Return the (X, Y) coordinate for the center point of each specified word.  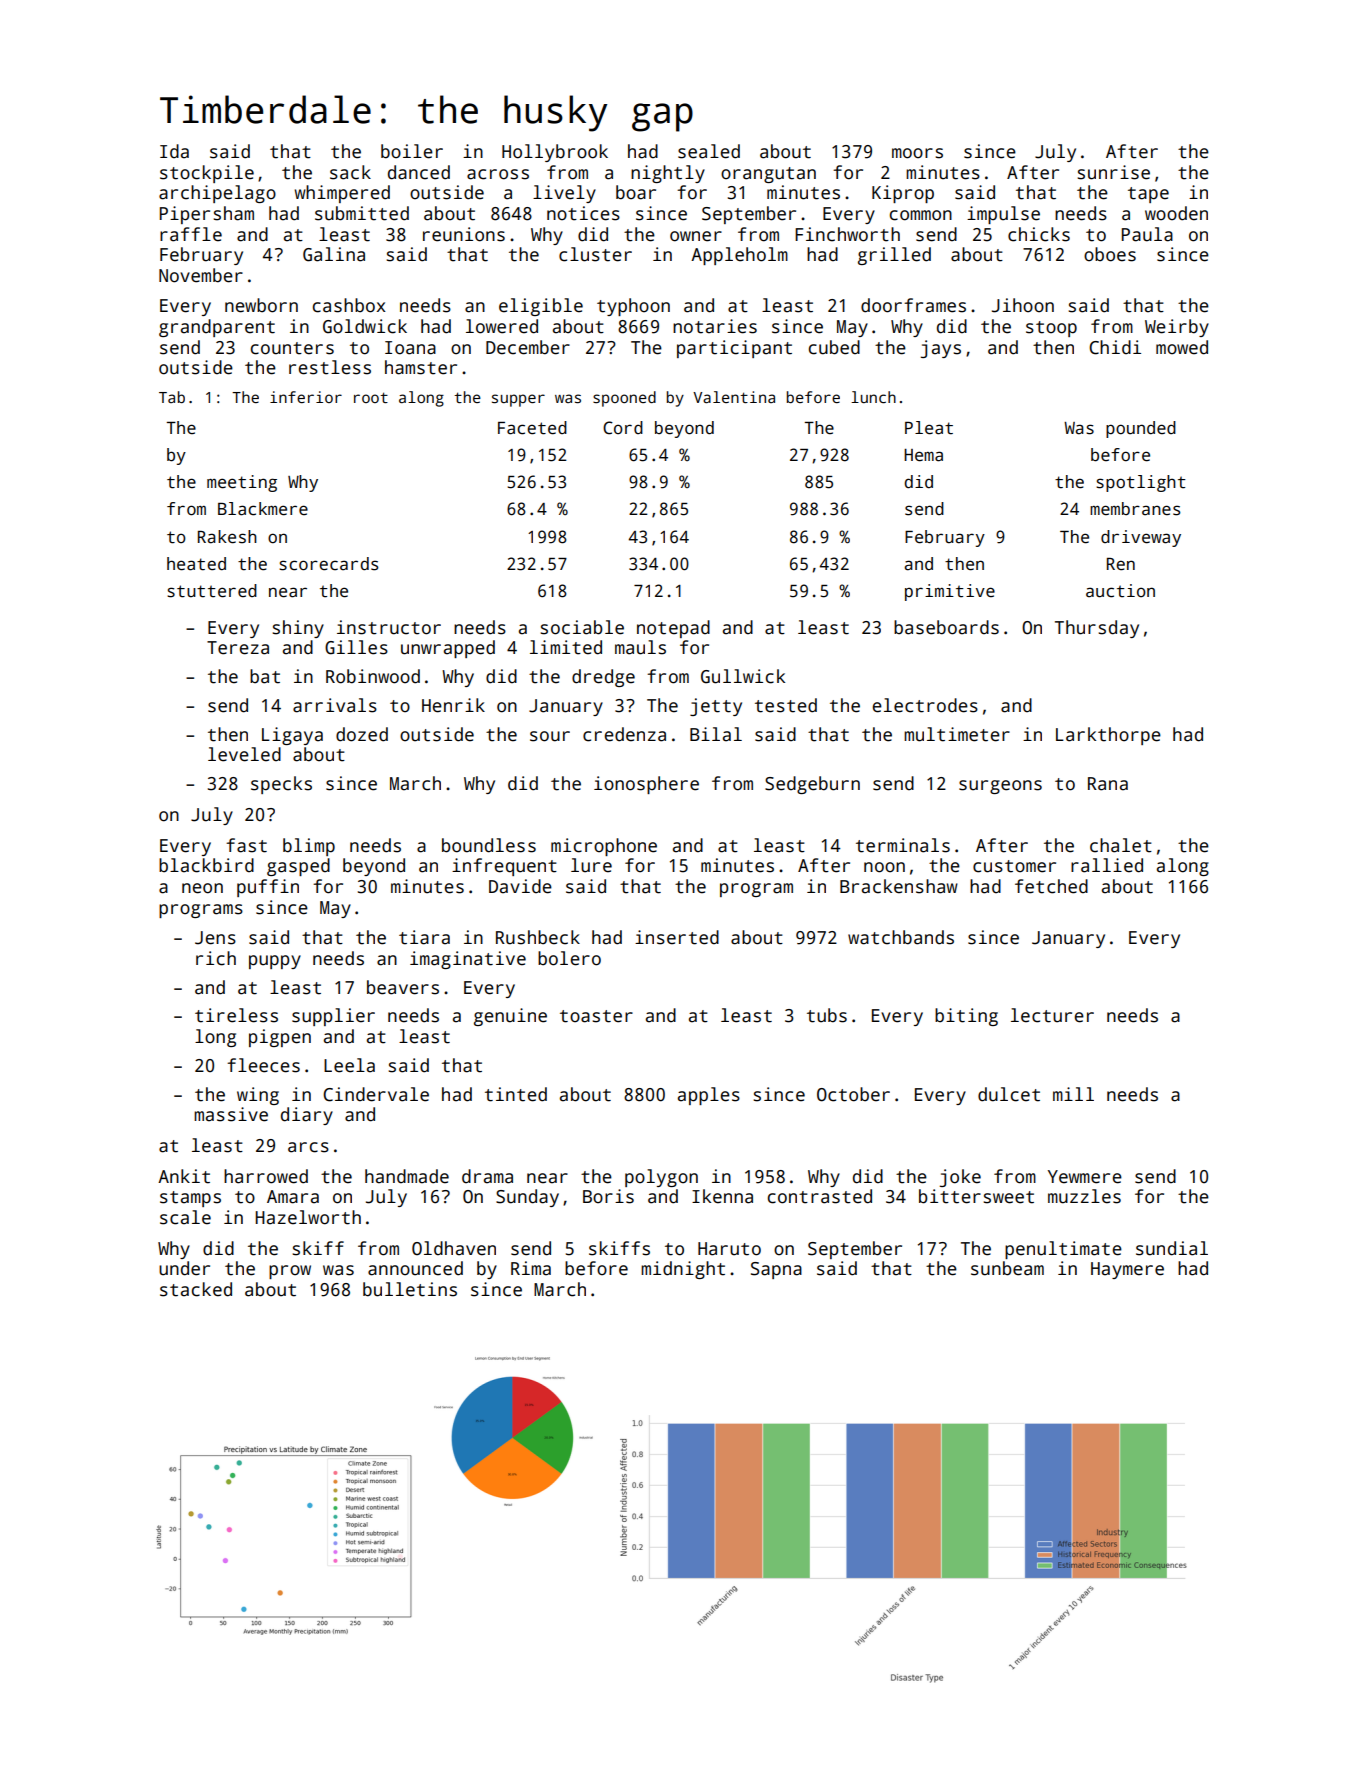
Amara (293, 1197)
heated (196, 564)
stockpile (207, 174)
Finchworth (847, 234)
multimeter (957, 734)
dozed (362, 734)
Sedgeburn (812, 785)
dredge (603, 678)
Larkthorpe (1108, 736)
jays (941, 349)
